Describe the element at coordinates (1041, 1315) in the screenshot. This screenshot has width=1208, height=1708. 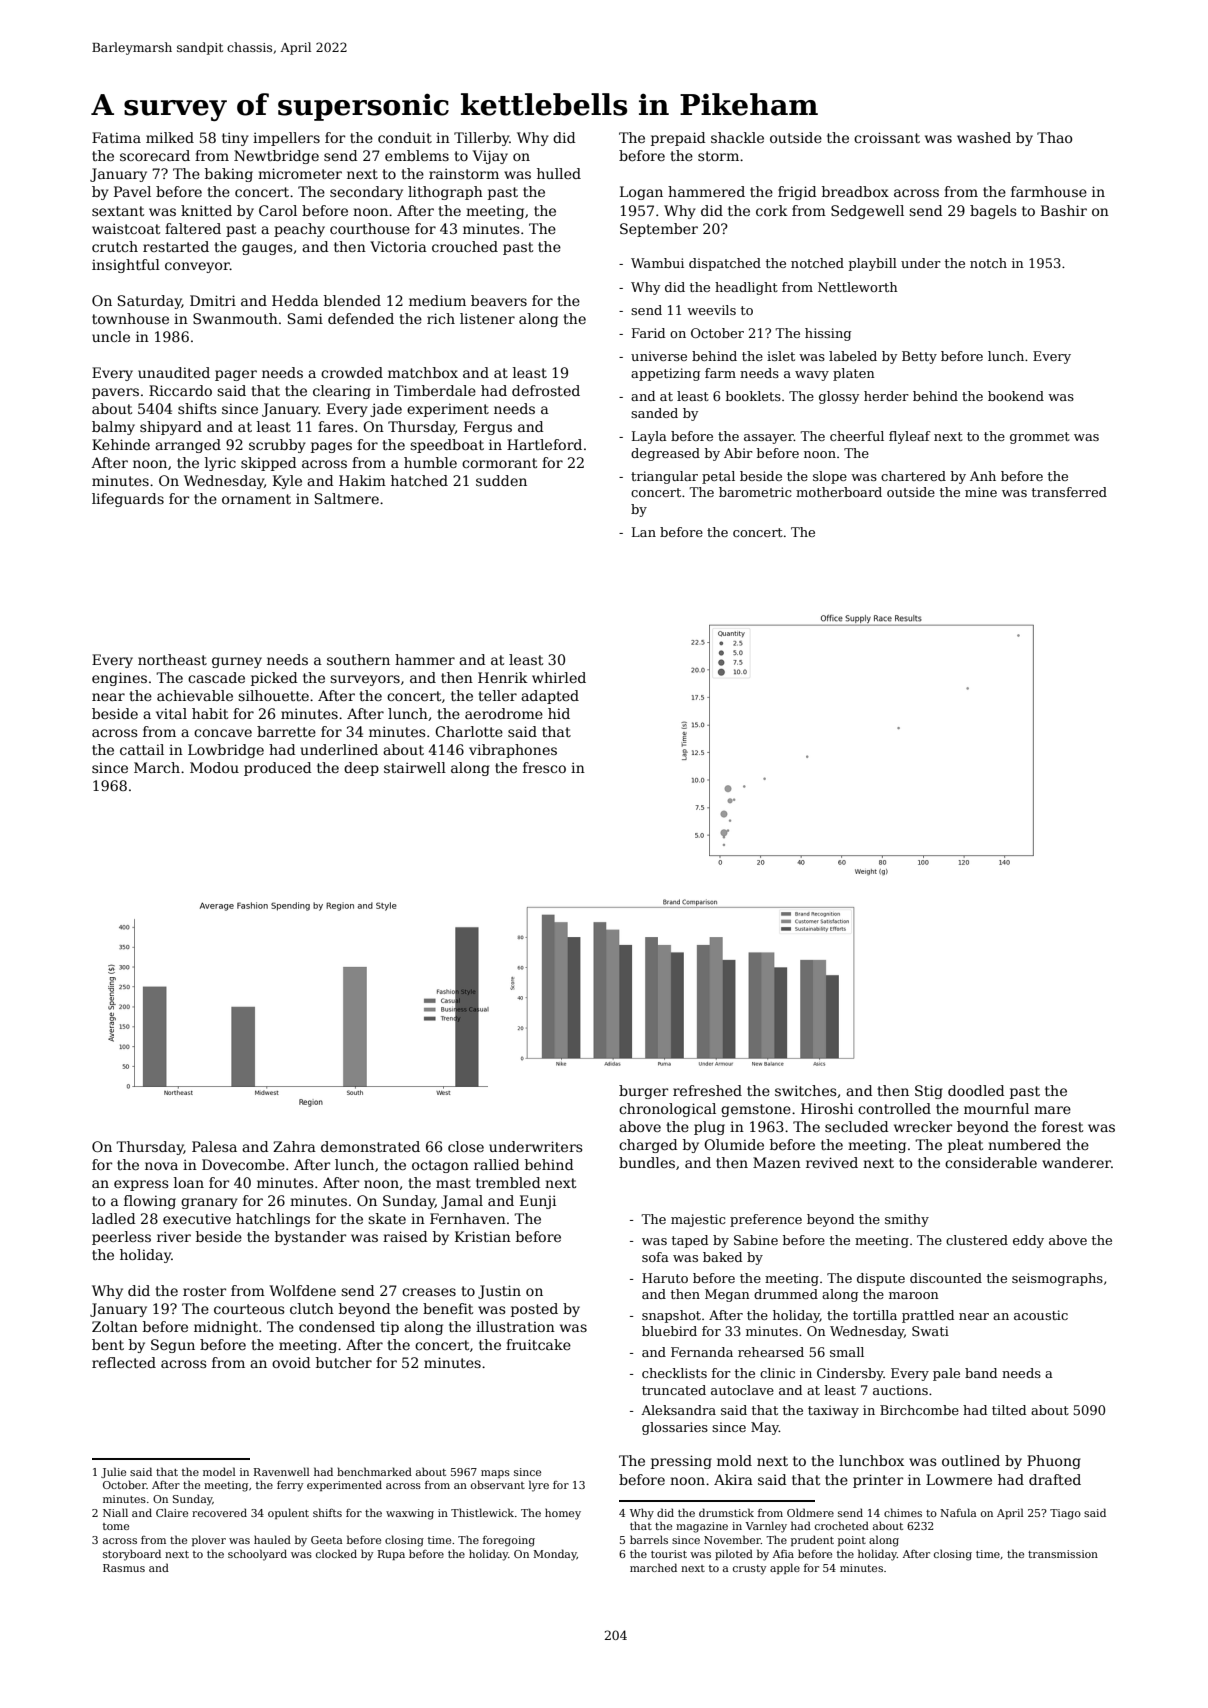
I see `acoustic` at that location.
